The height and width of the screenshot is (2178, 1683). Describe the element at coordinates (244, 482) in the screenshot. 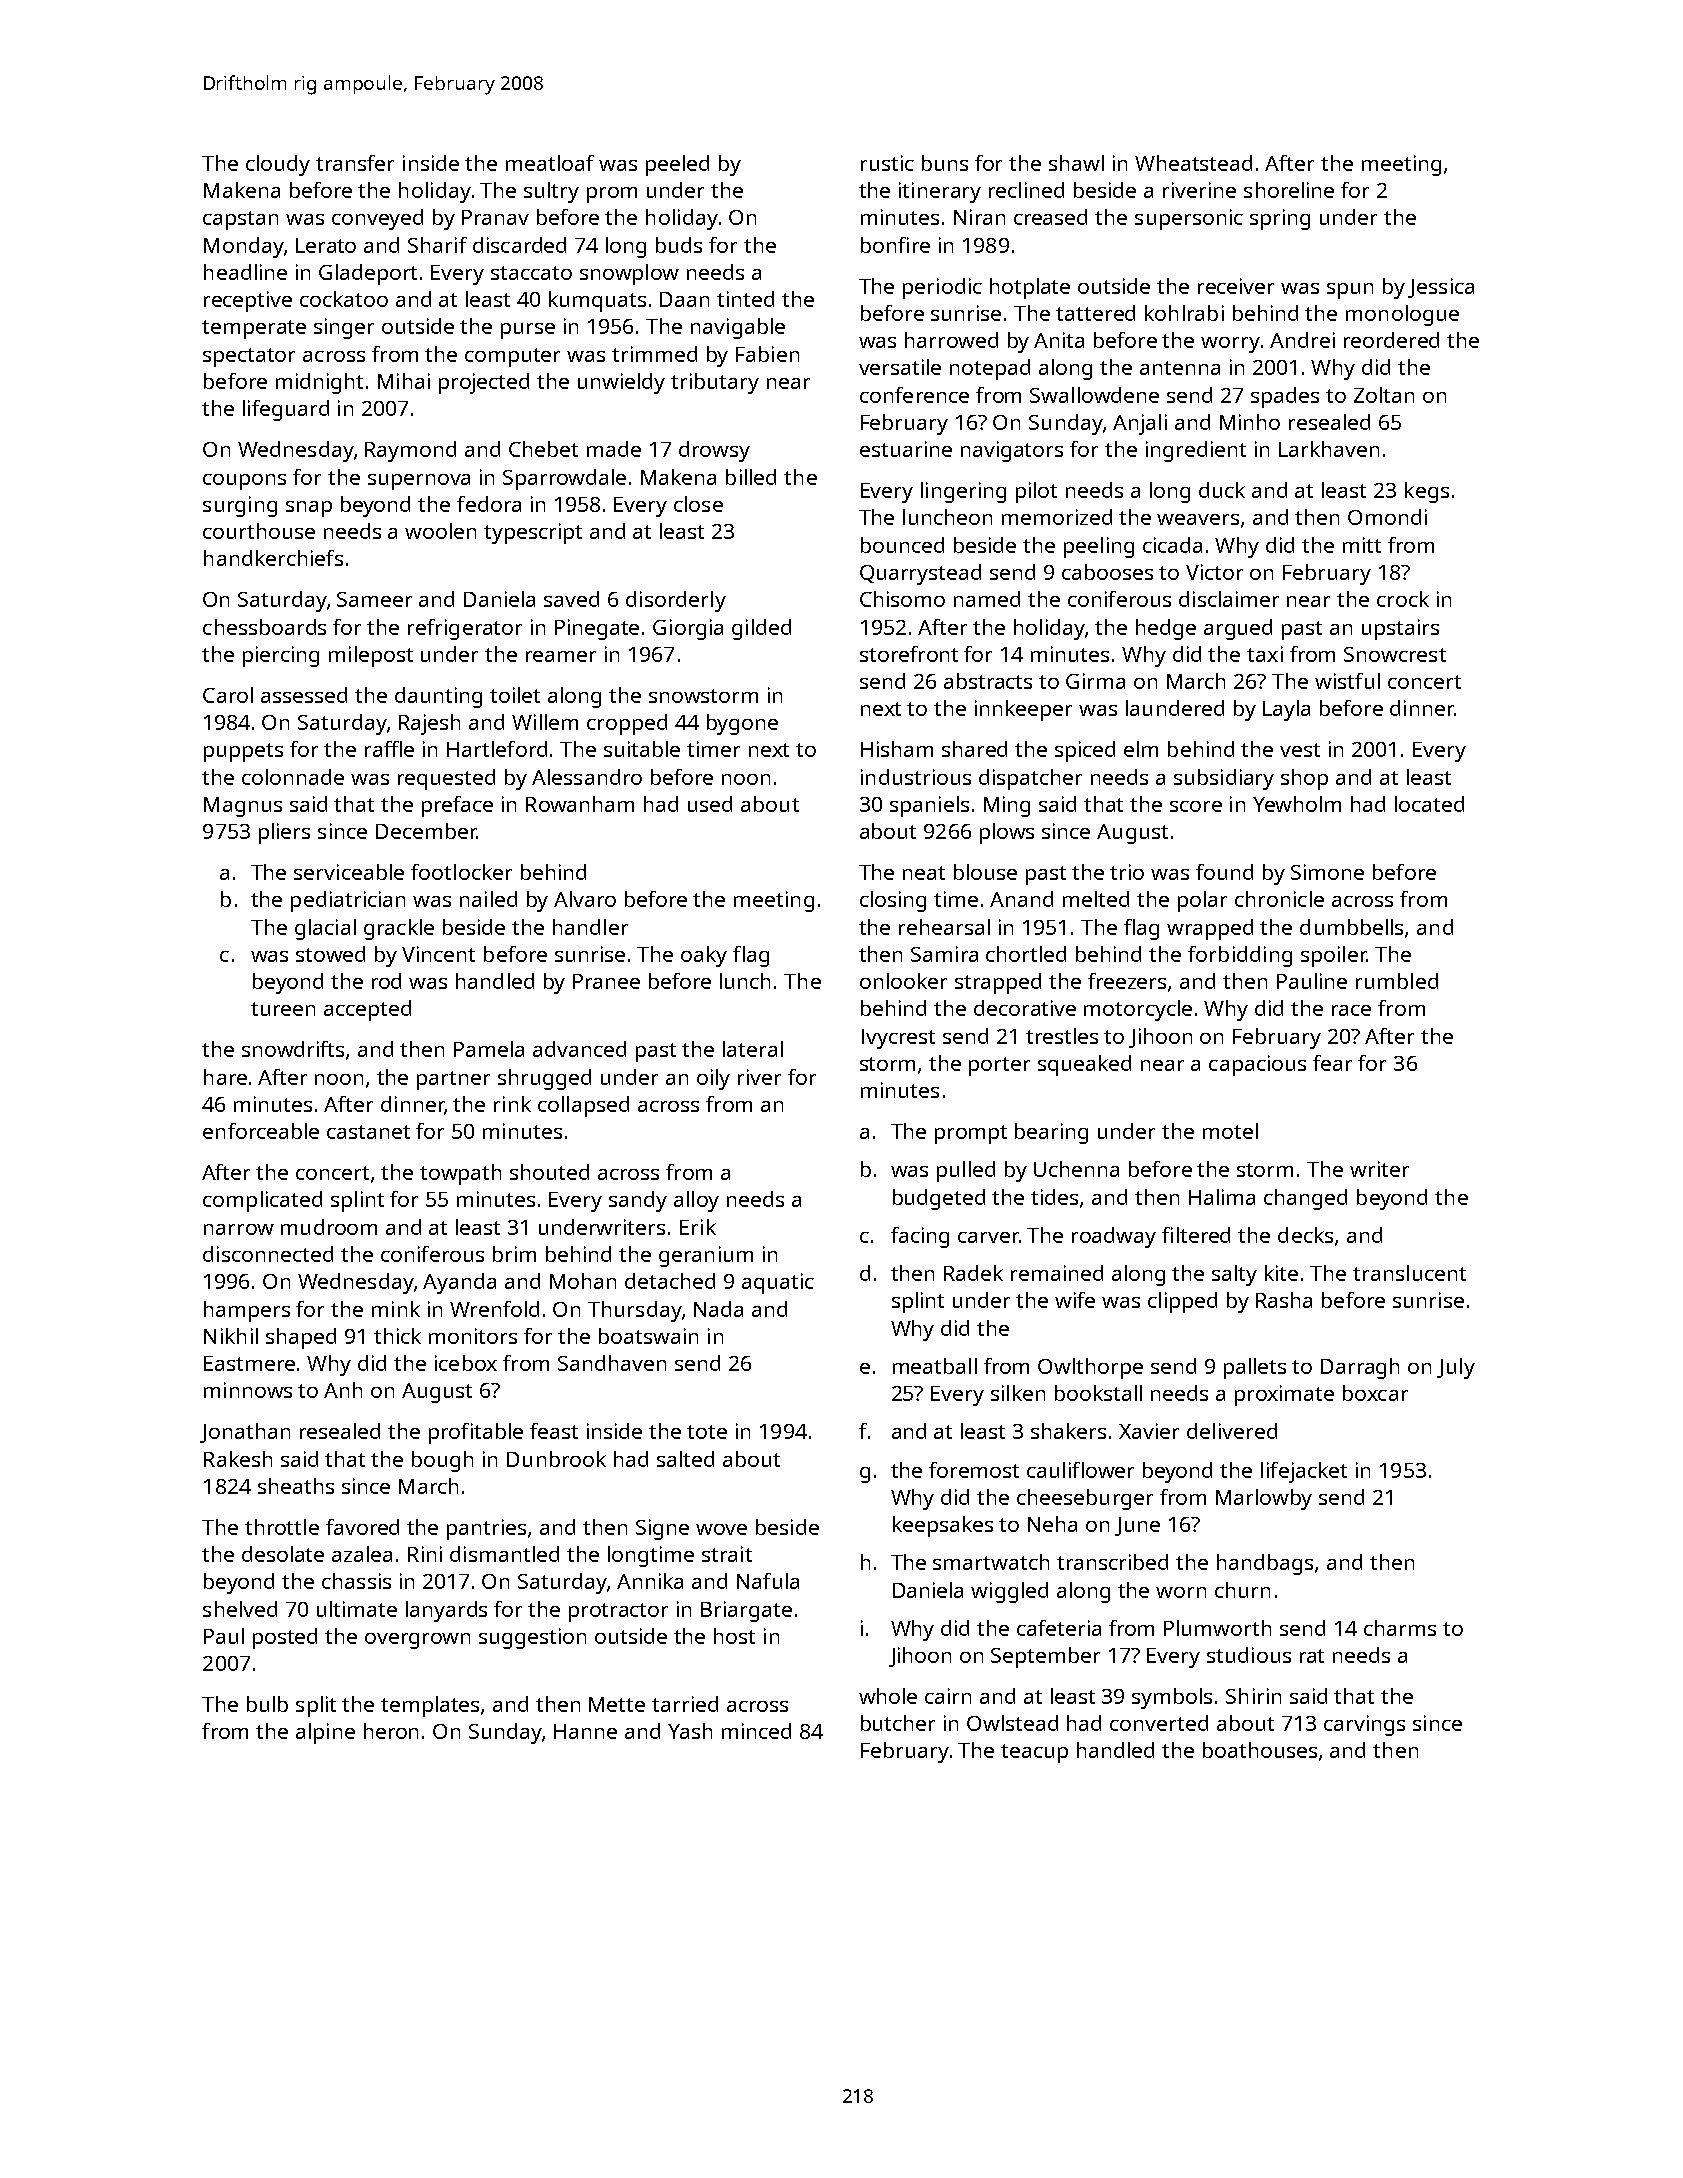

I see `coupons` at that location.
